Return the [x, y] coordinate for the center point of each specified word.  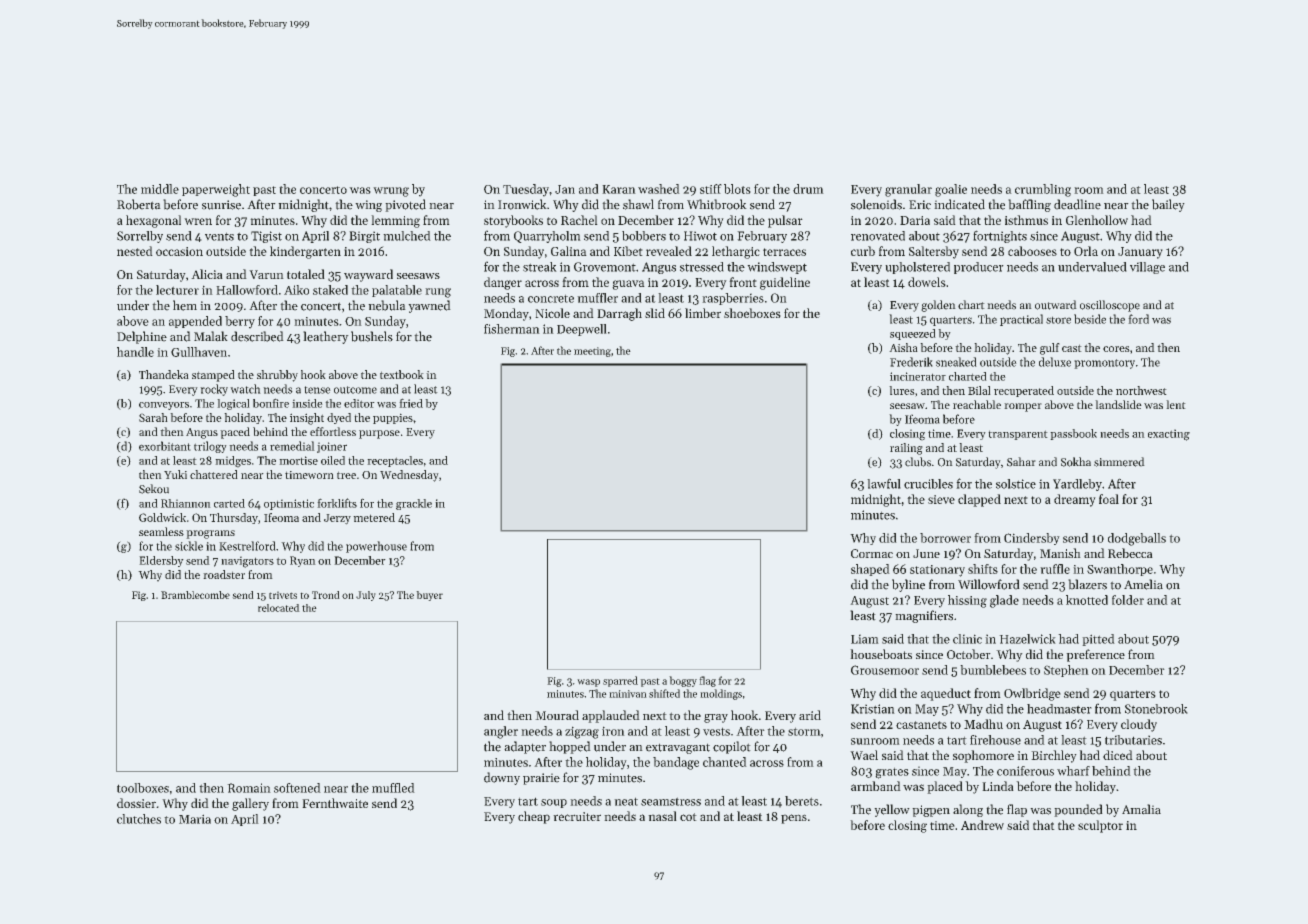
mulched [407, 236]
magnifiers [924, 616]
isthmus [1026, 220]
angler [501, 732]
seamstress [671, 801]
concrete [551, 298]
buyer [429, 596]
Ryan [303, 561]
